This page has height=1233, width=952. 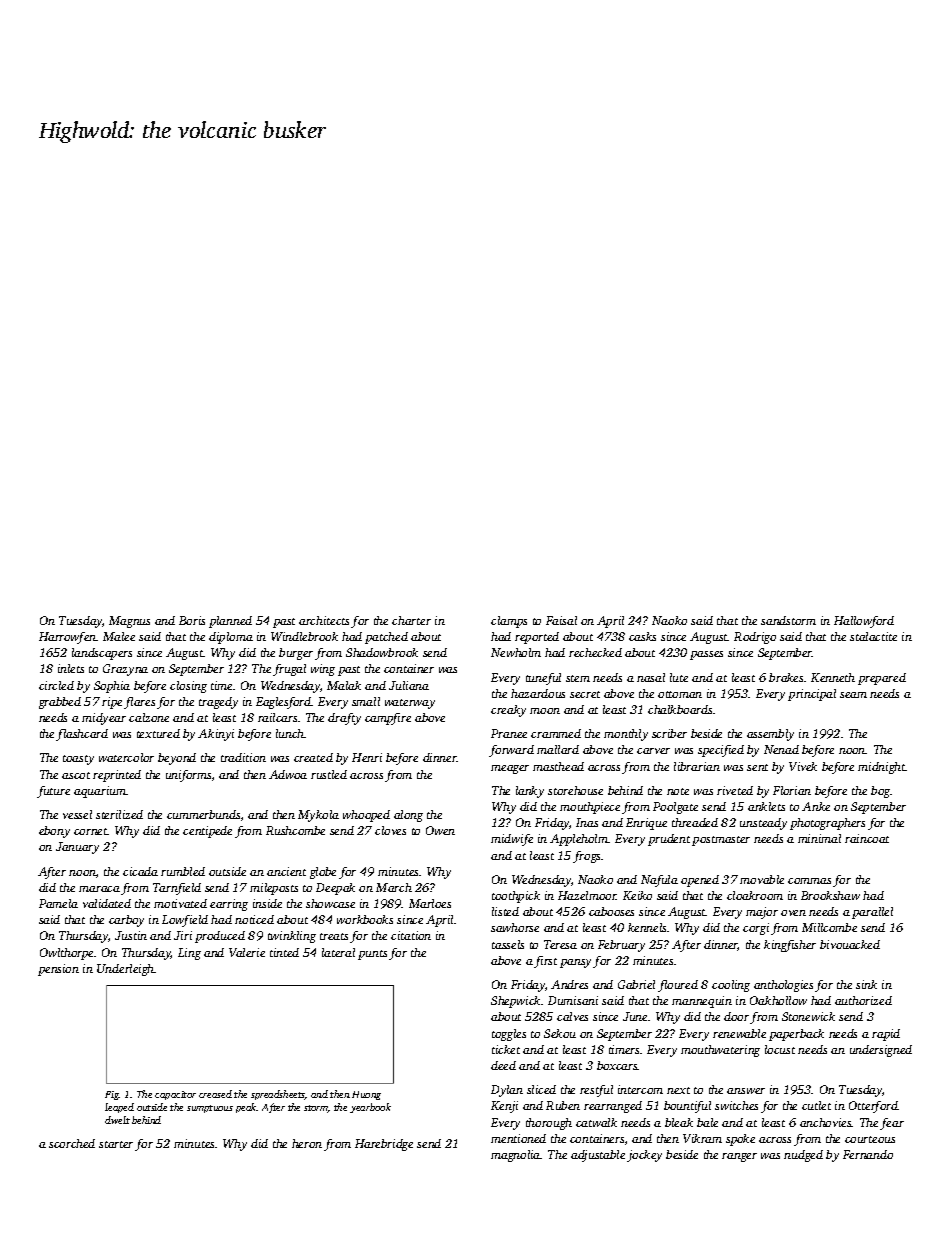 What do you see at coordinates (827, 824) in the page?
I see `photographers` at bounding box center [827, 824].
